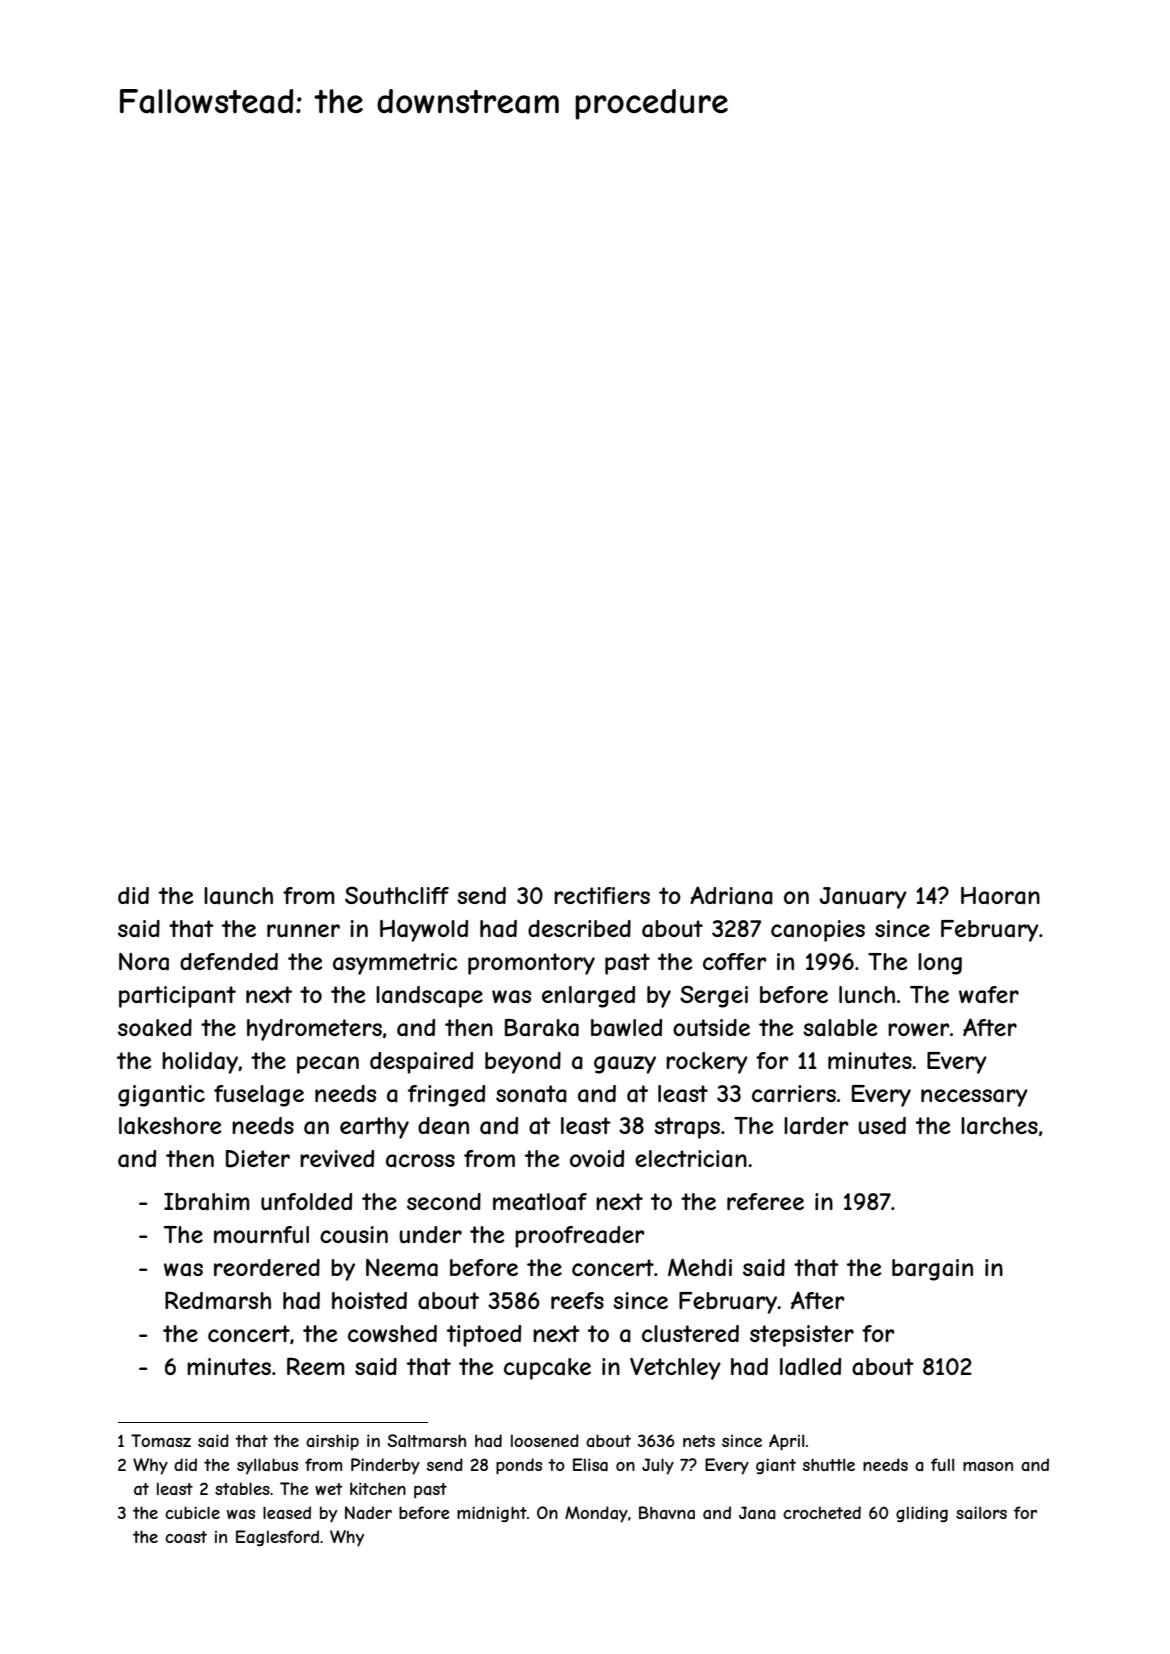 Image resolution: width=1170 pixels, height=1654 pixels. Describe the element at coordinates (932, 1270) in the screenshot. I see `bargain` at that location.
